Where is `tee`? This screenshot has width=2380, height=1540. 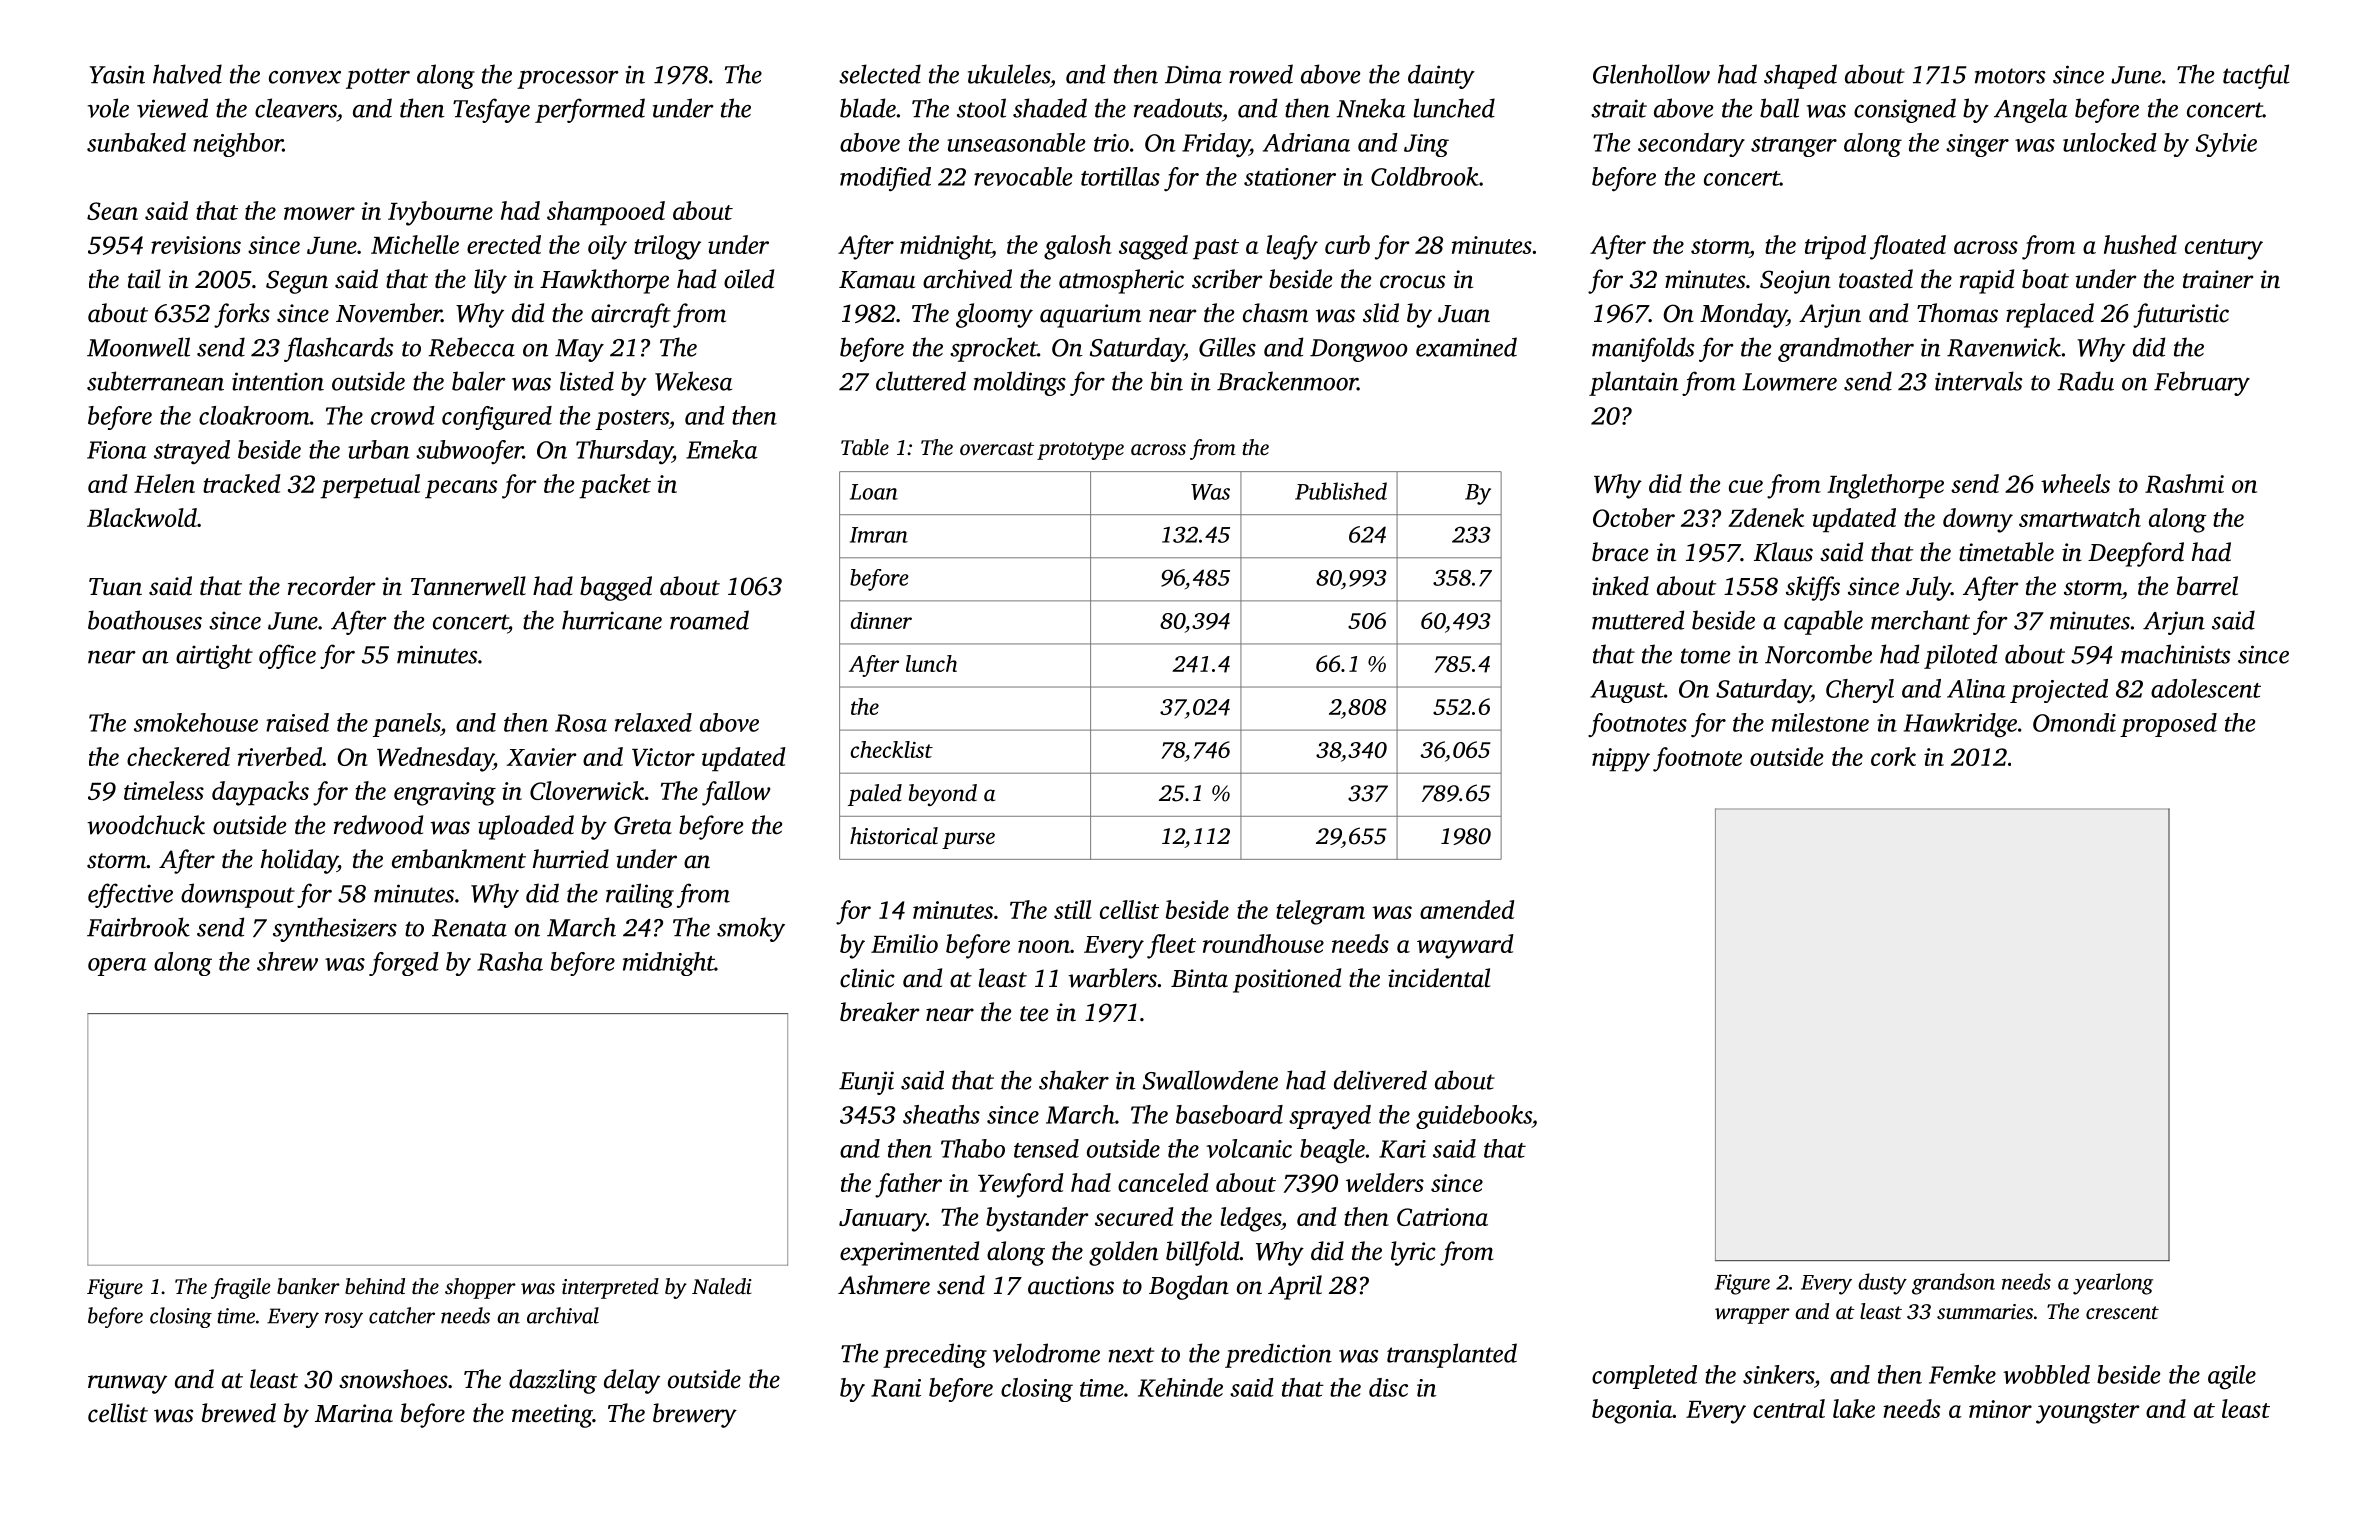
tee is located at coordinates (1034, 1014).
